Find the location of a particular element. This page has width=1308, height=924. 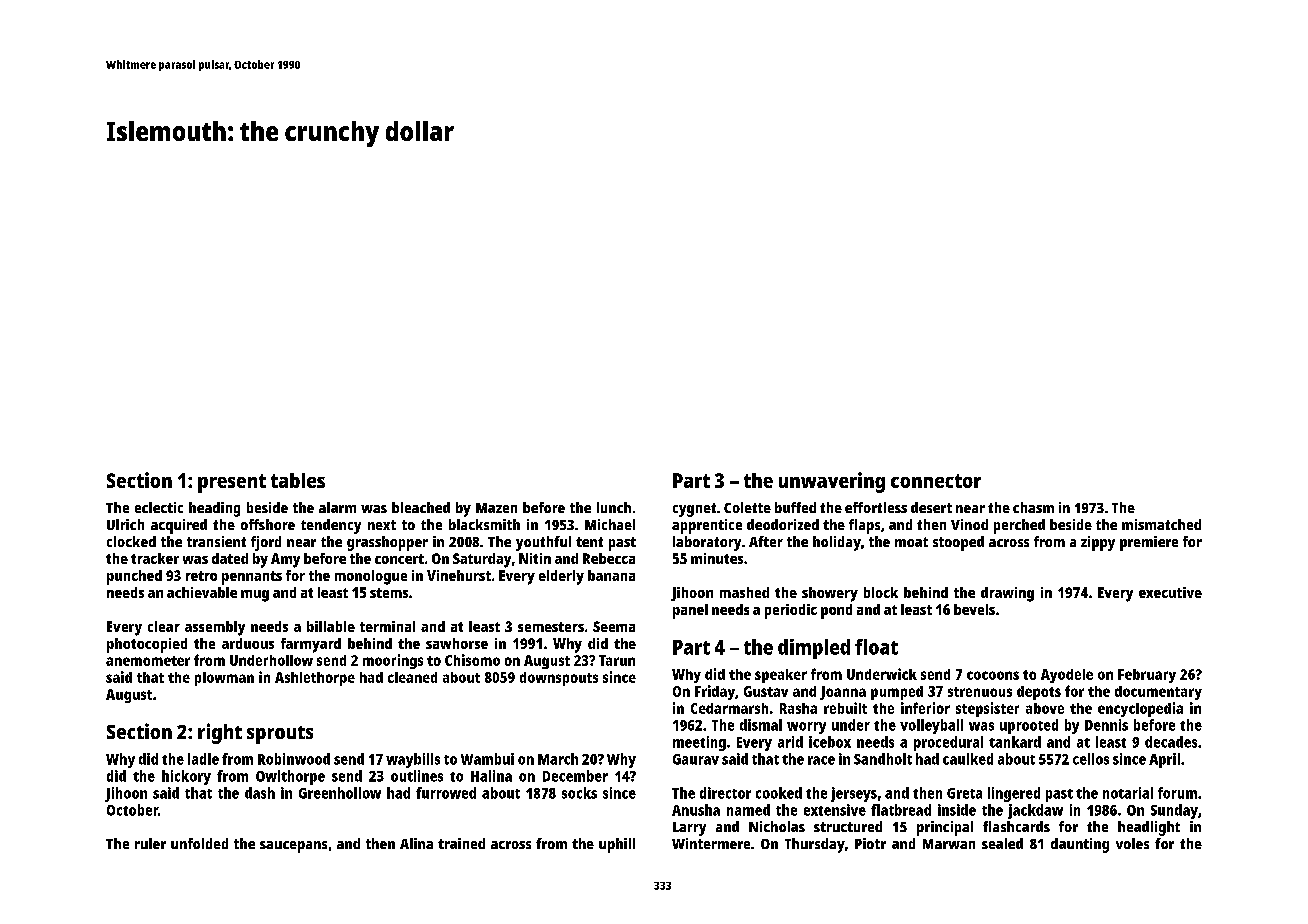

semesters is located at coordinates (551, 627).
